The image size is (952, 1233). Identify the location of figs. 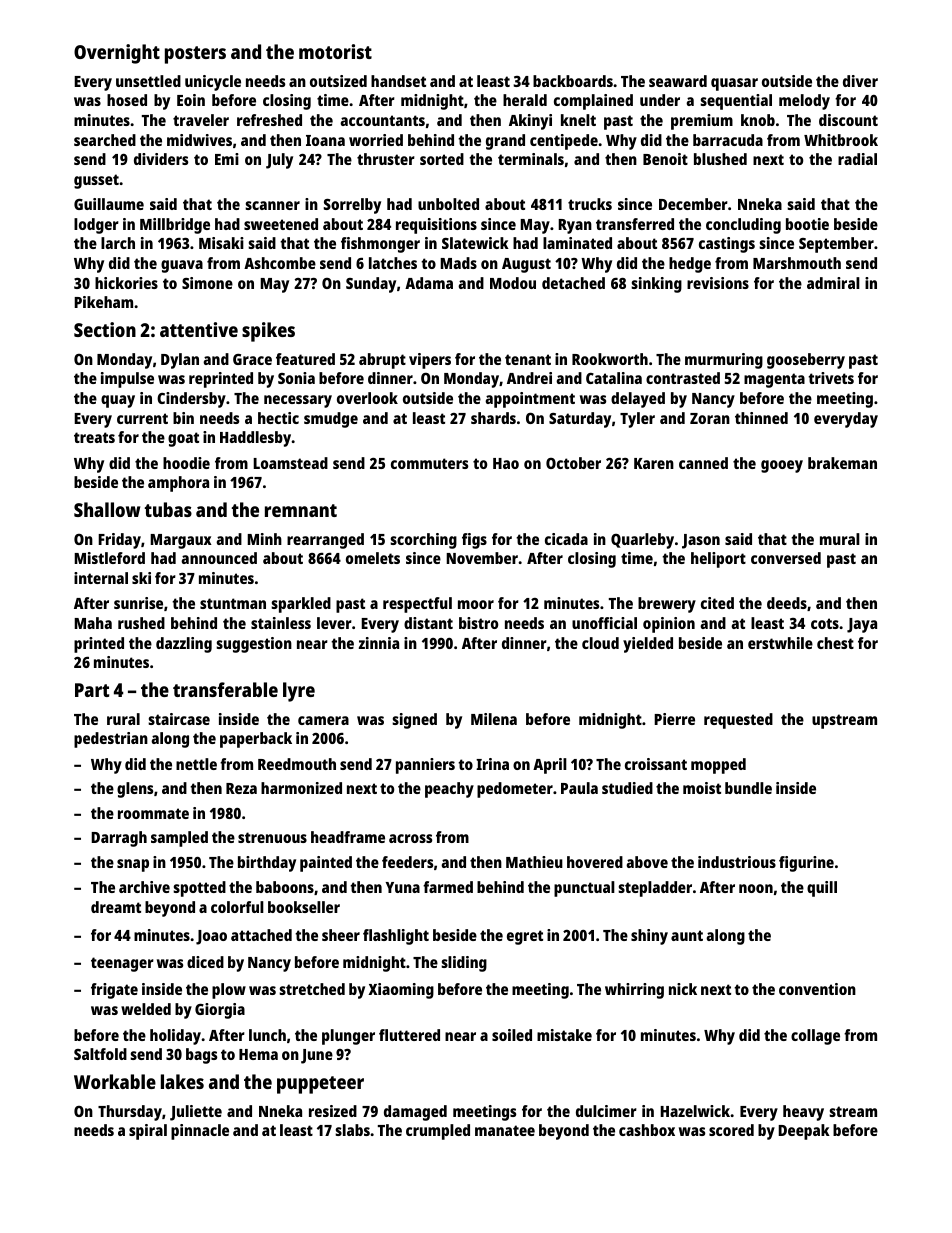
(474, 541).
